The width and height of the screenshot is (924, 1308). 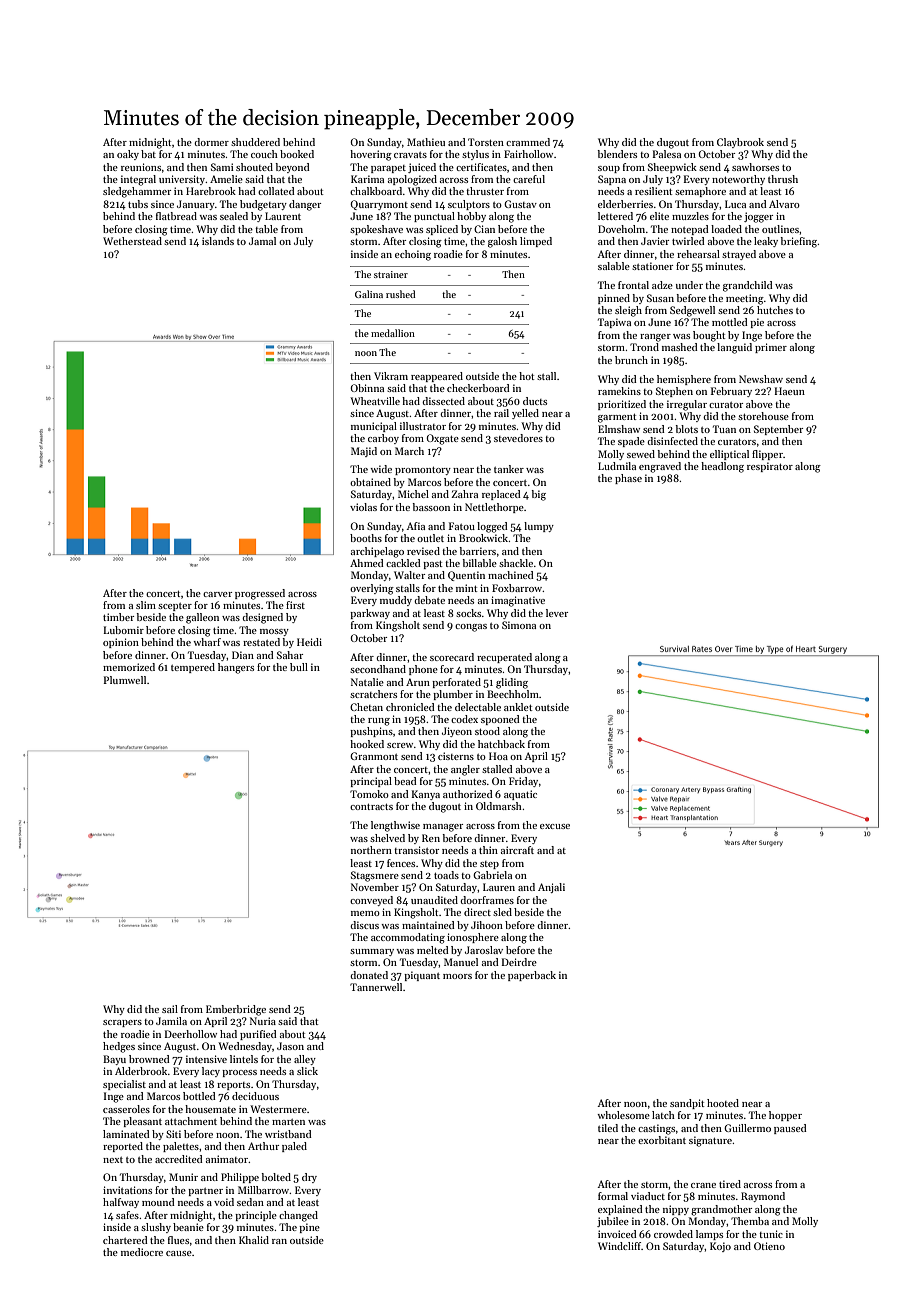 I want to click on excuse, so click(x=555, y=826).
